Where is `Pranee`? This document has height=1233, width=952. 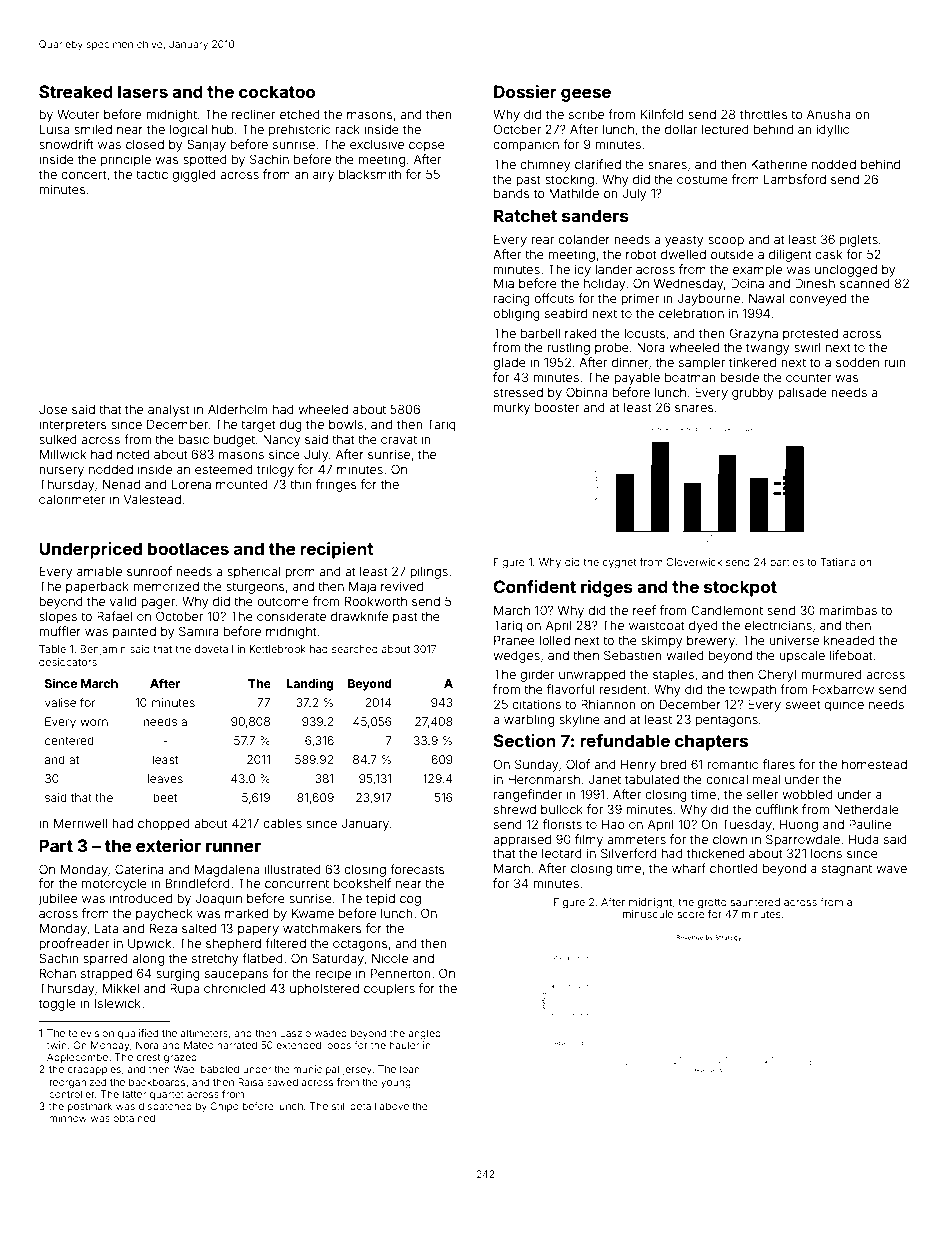
Pranee is located at coordinates (514, 640).
